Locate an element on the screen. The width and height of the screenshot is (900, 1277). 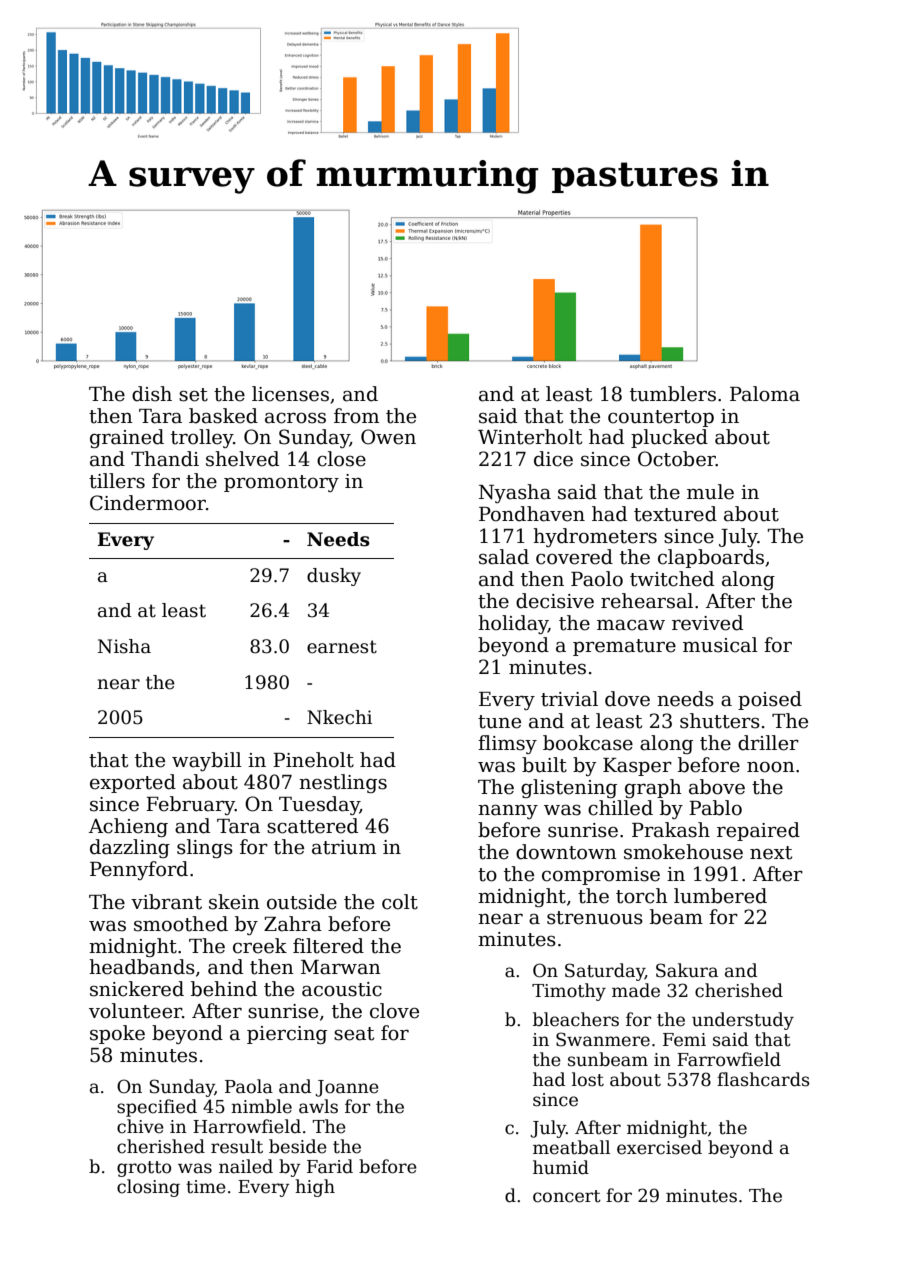
dish is located at coordinates (152, 394).
